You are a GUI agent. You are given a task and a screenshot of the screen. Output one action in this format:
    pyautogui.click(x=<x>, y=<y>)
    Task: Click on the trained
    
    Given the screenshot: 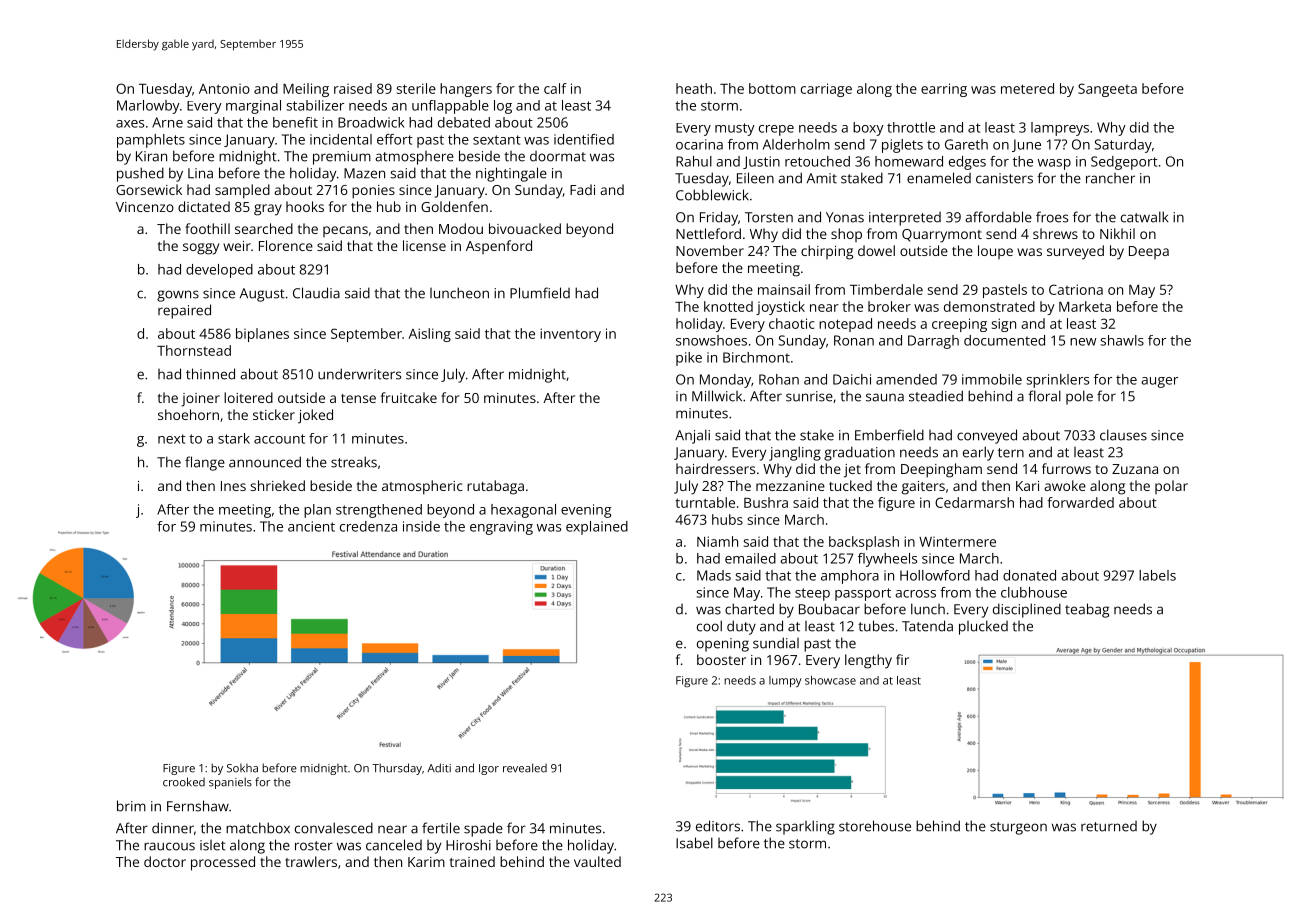 What is the action you would take?
    pyautogui.click(x=472, y=861)
